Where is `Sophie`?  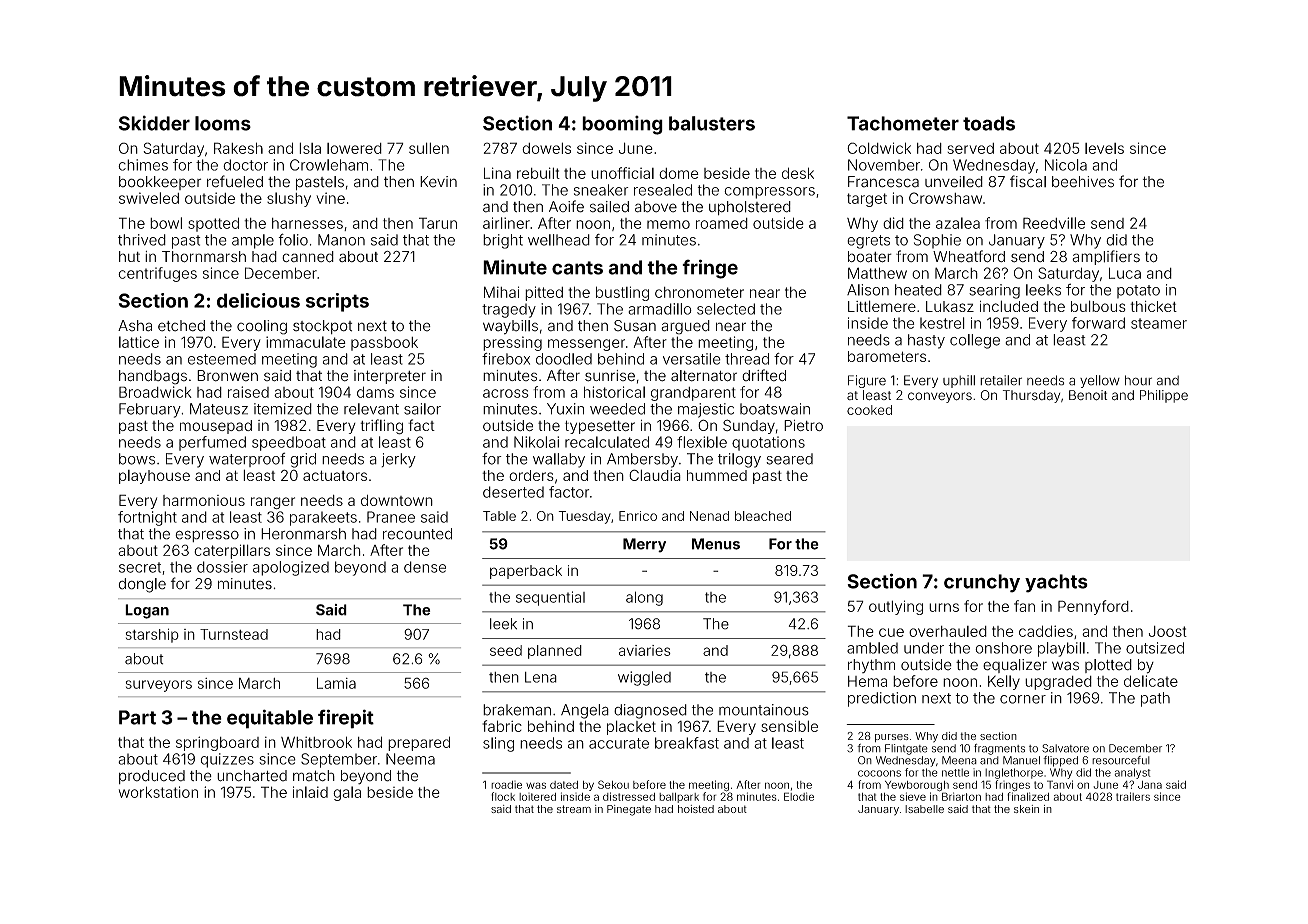 Sophie is located at coordinates (937, 241).
